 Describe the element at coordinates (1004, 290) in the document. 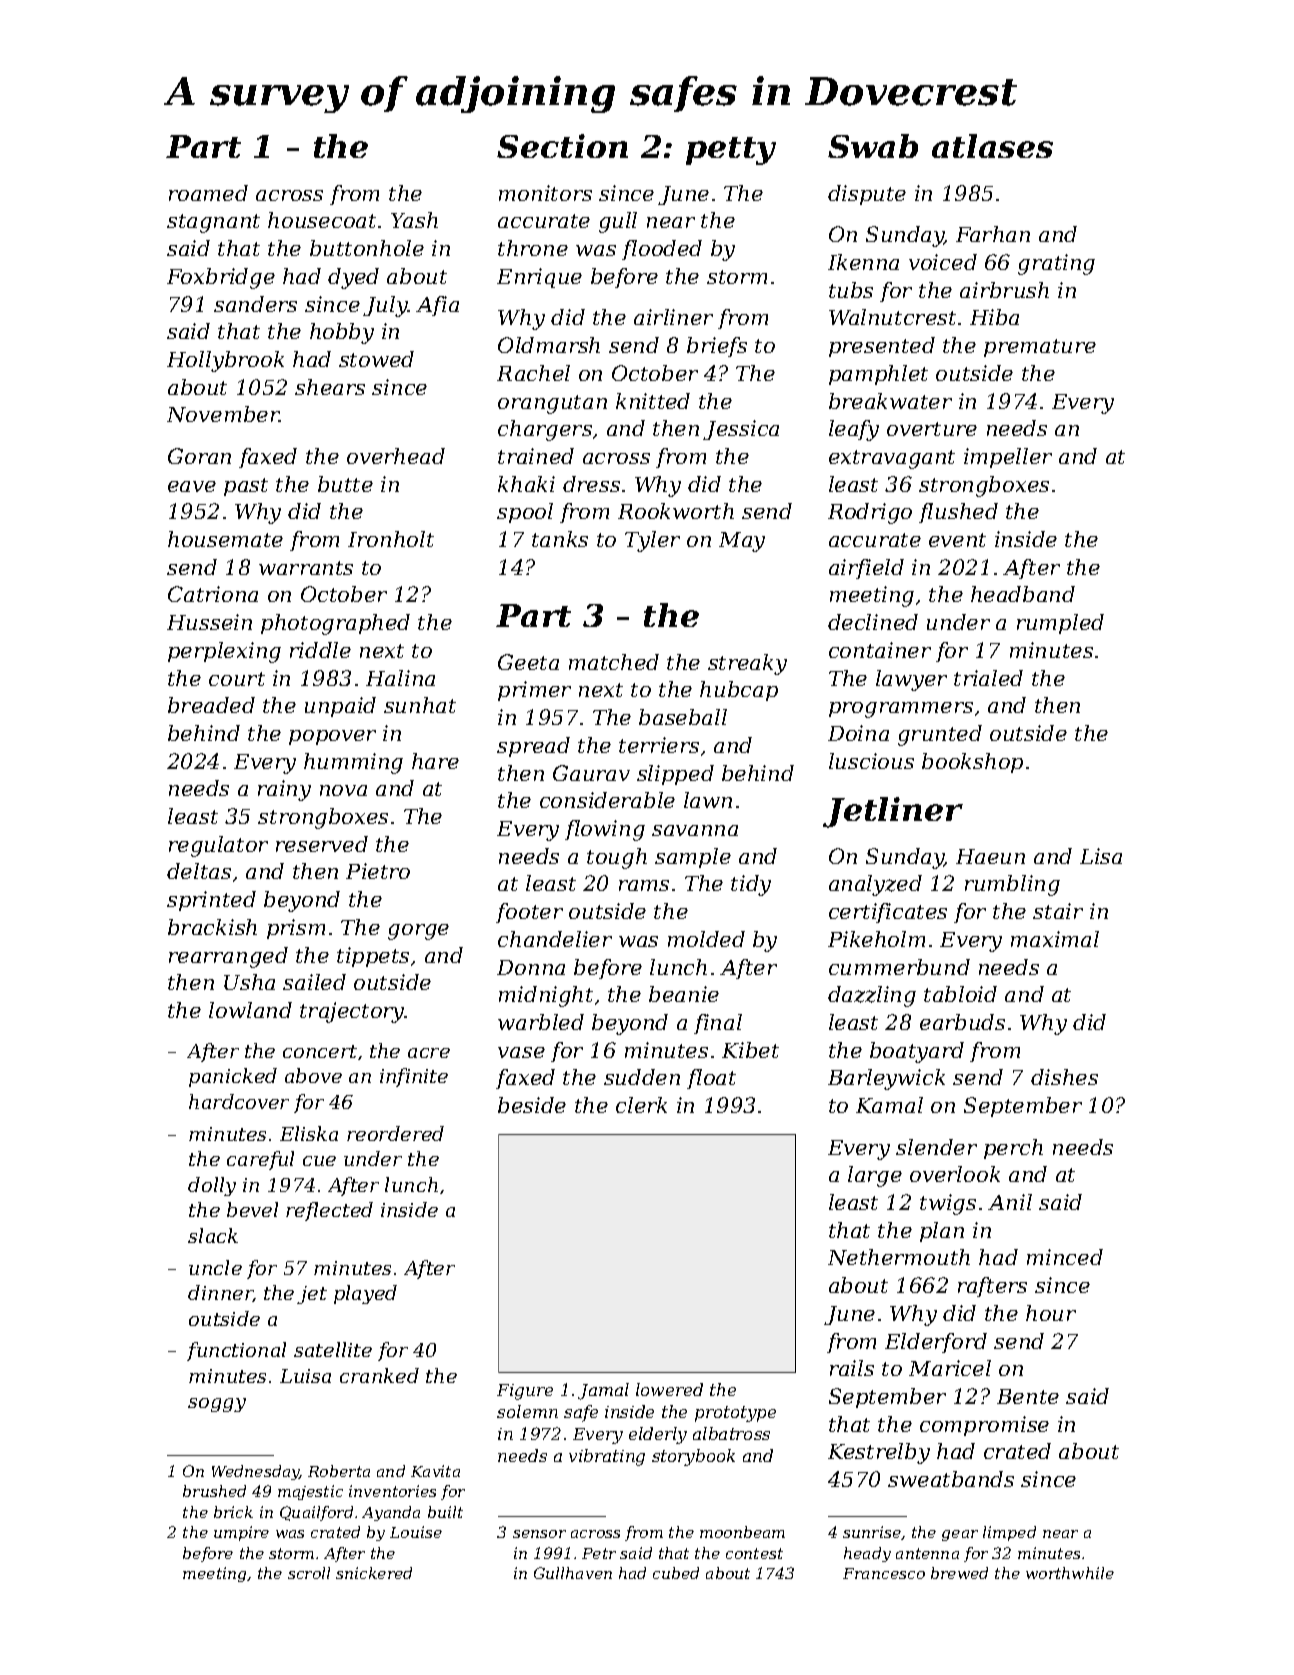

I see `airbrush` at that location.
